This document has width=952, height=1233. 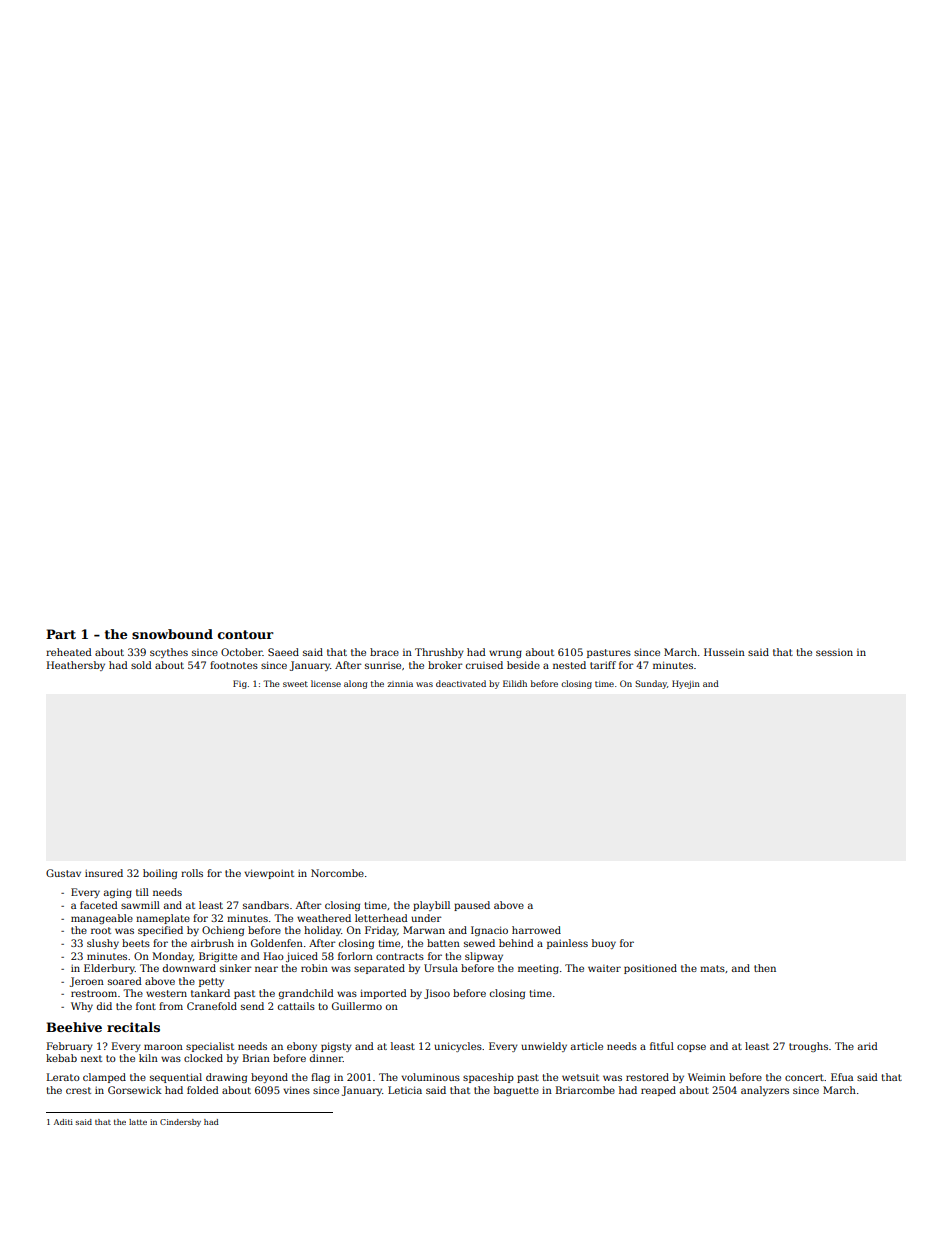 I want to click on spaceship, so click(x=488, y=1078).
